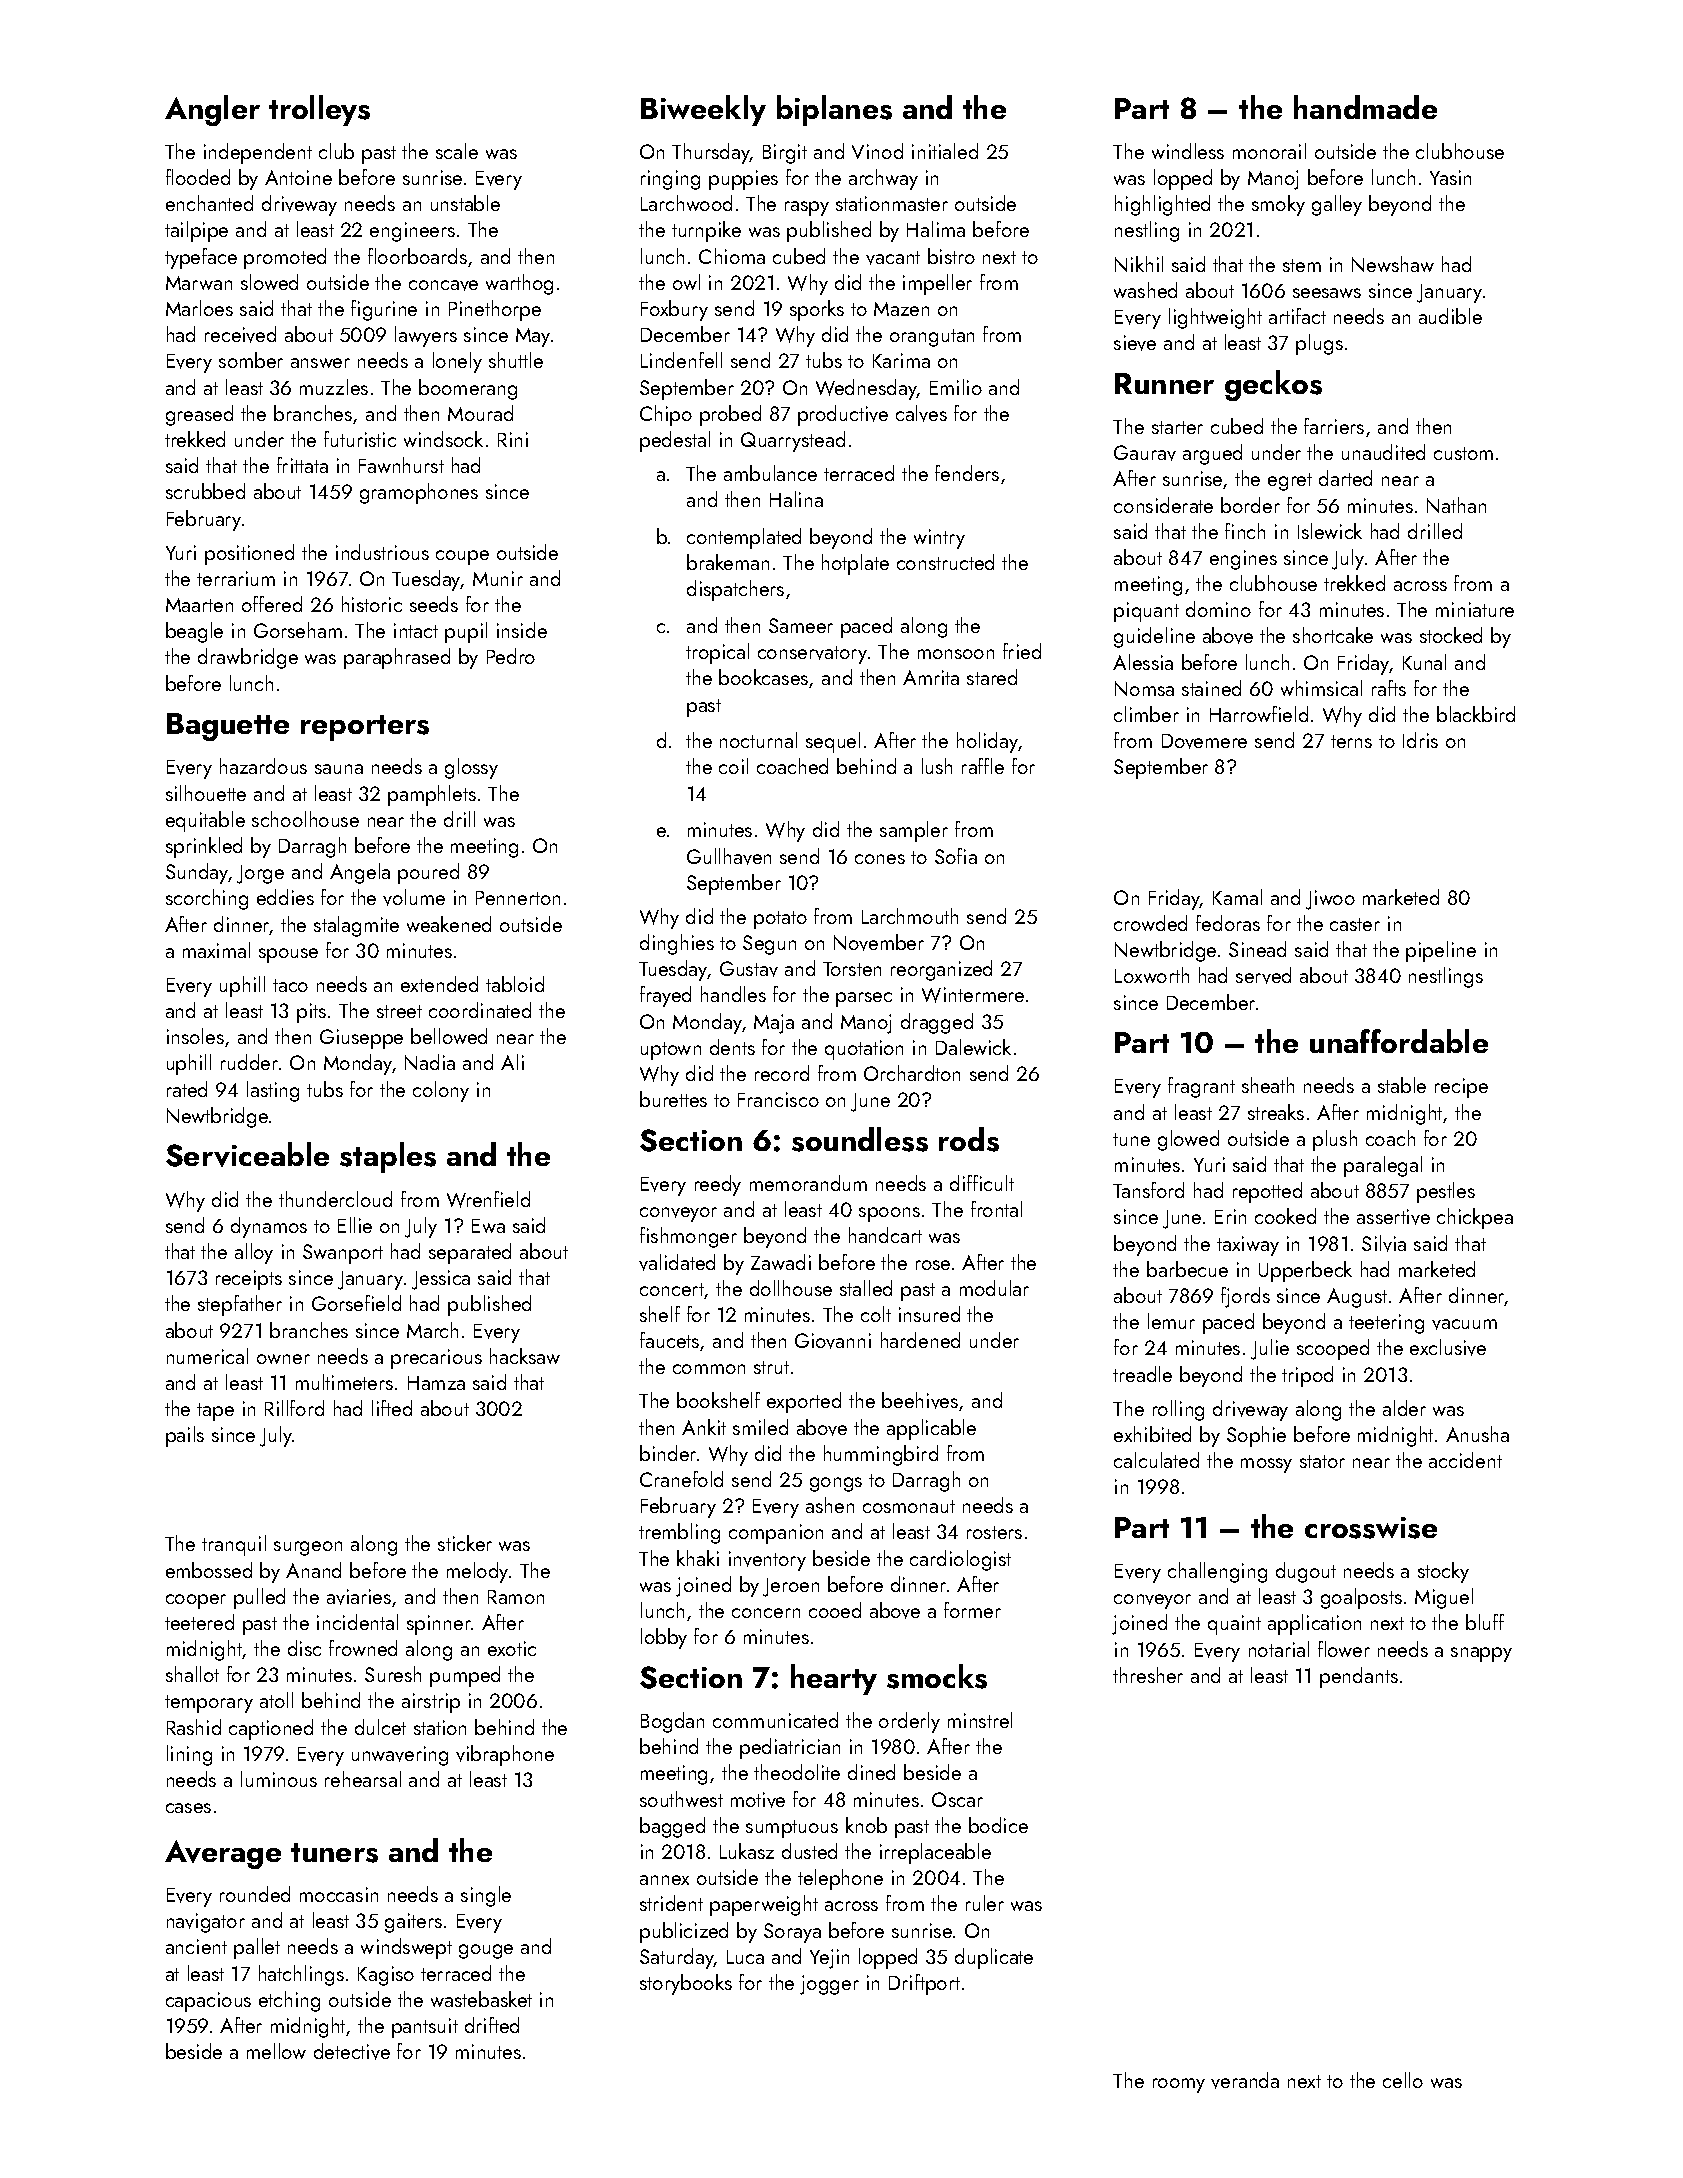 The width and height of the screenshot is (1683, 2178). What do you see at coordinates (1365, 107) in the screenshot?
I see `handmade` at bounding box center [1365, 107].
